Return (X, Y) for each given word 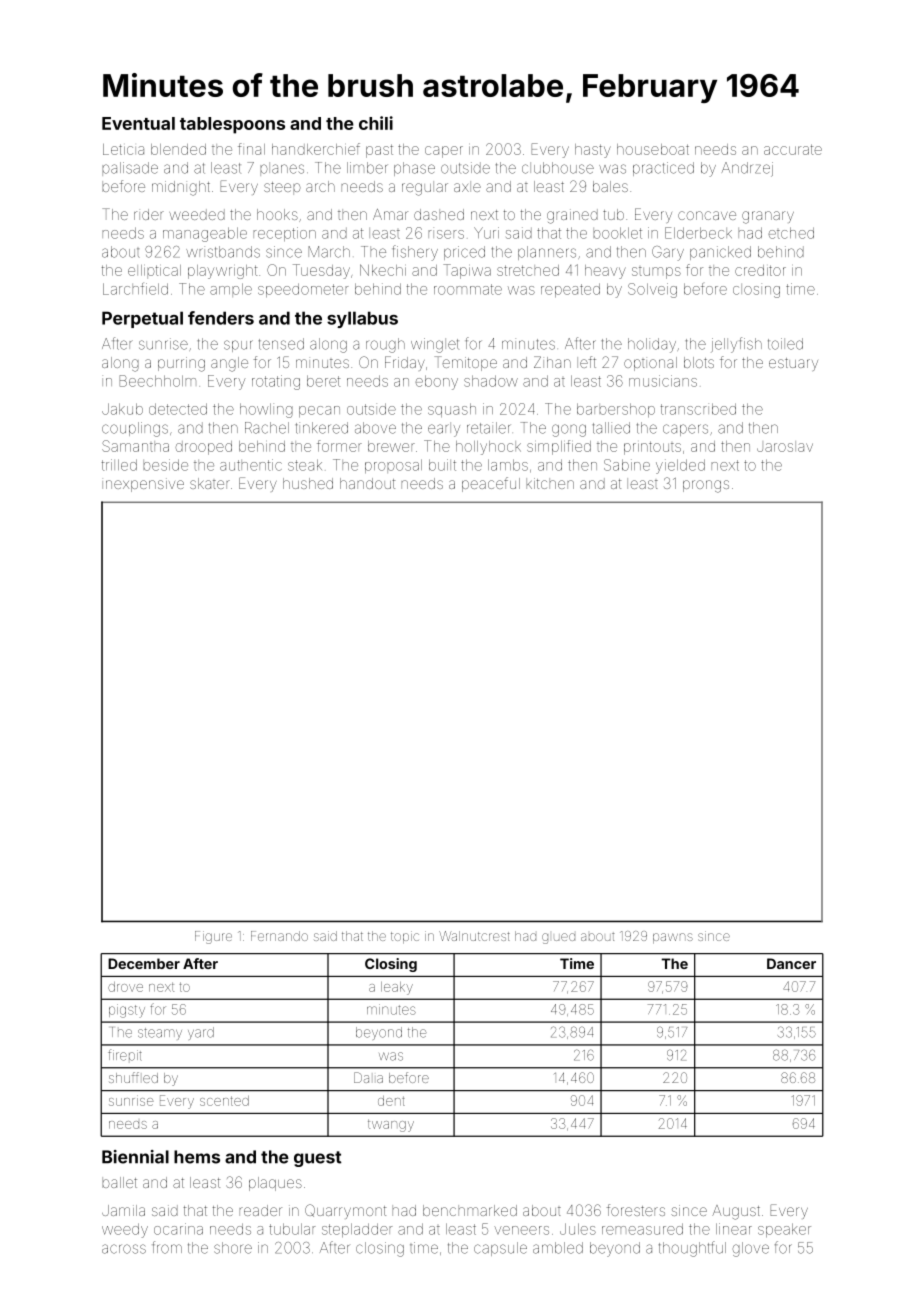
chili (376, 123)
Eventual (138, 123)
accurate (793, 149)
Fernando (279, 936)
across (124, 1249)
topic (405, 937)
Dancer (791, 963)
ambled (558, 1248)
